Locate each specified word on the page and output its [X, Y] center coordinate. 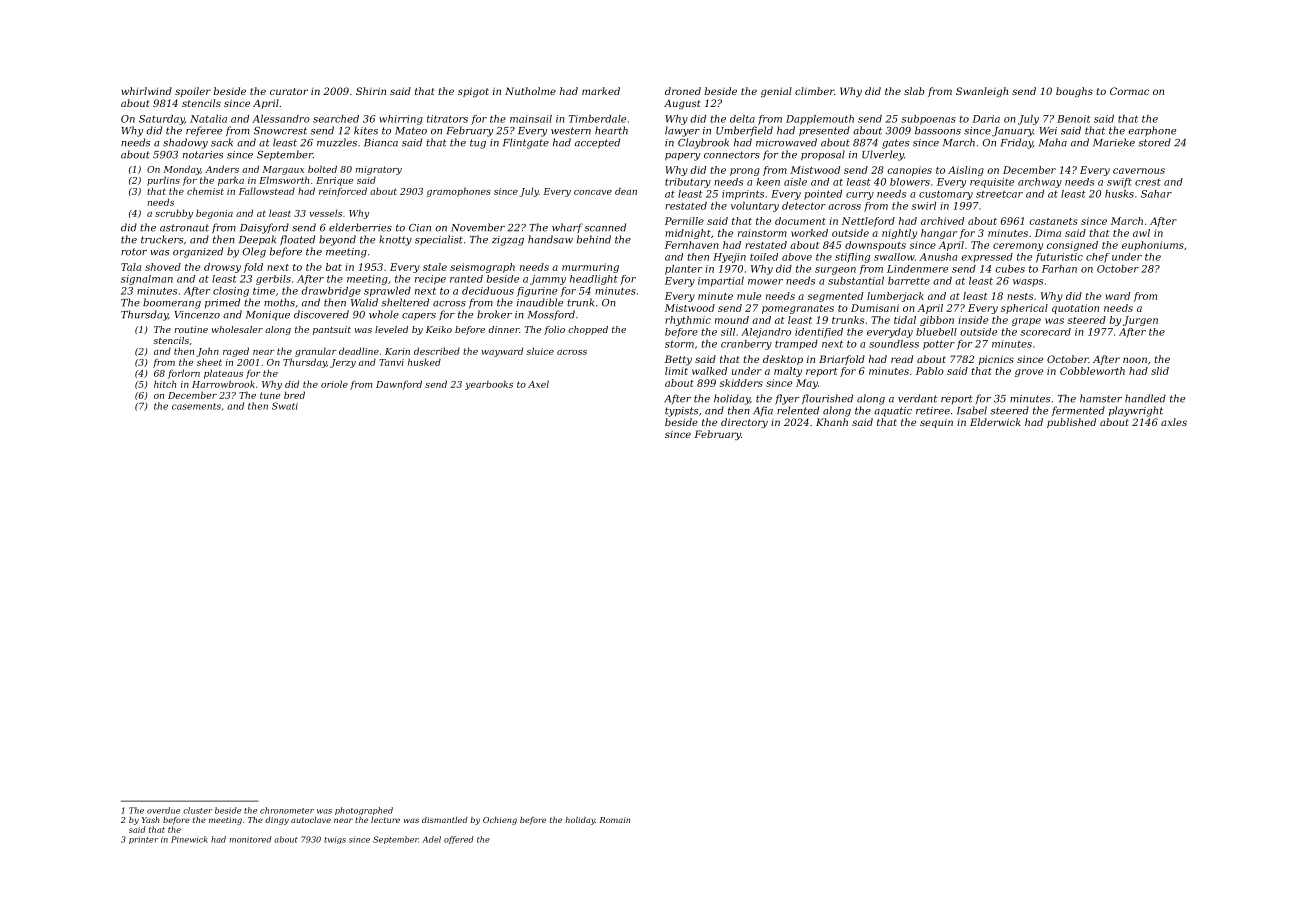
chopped [588, 330]
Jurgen [1140, 321]
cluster [197, 810]
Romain [615, 820]
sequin [936, 423]
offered [458, 840]
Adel [431, 839]
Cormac [1129, 91]
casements [196, 406]
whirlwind [147, 91]
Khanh [832, 422]
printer [143, 840]
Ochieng [500, 821]
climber [814, 91]
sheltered [405, 302]
